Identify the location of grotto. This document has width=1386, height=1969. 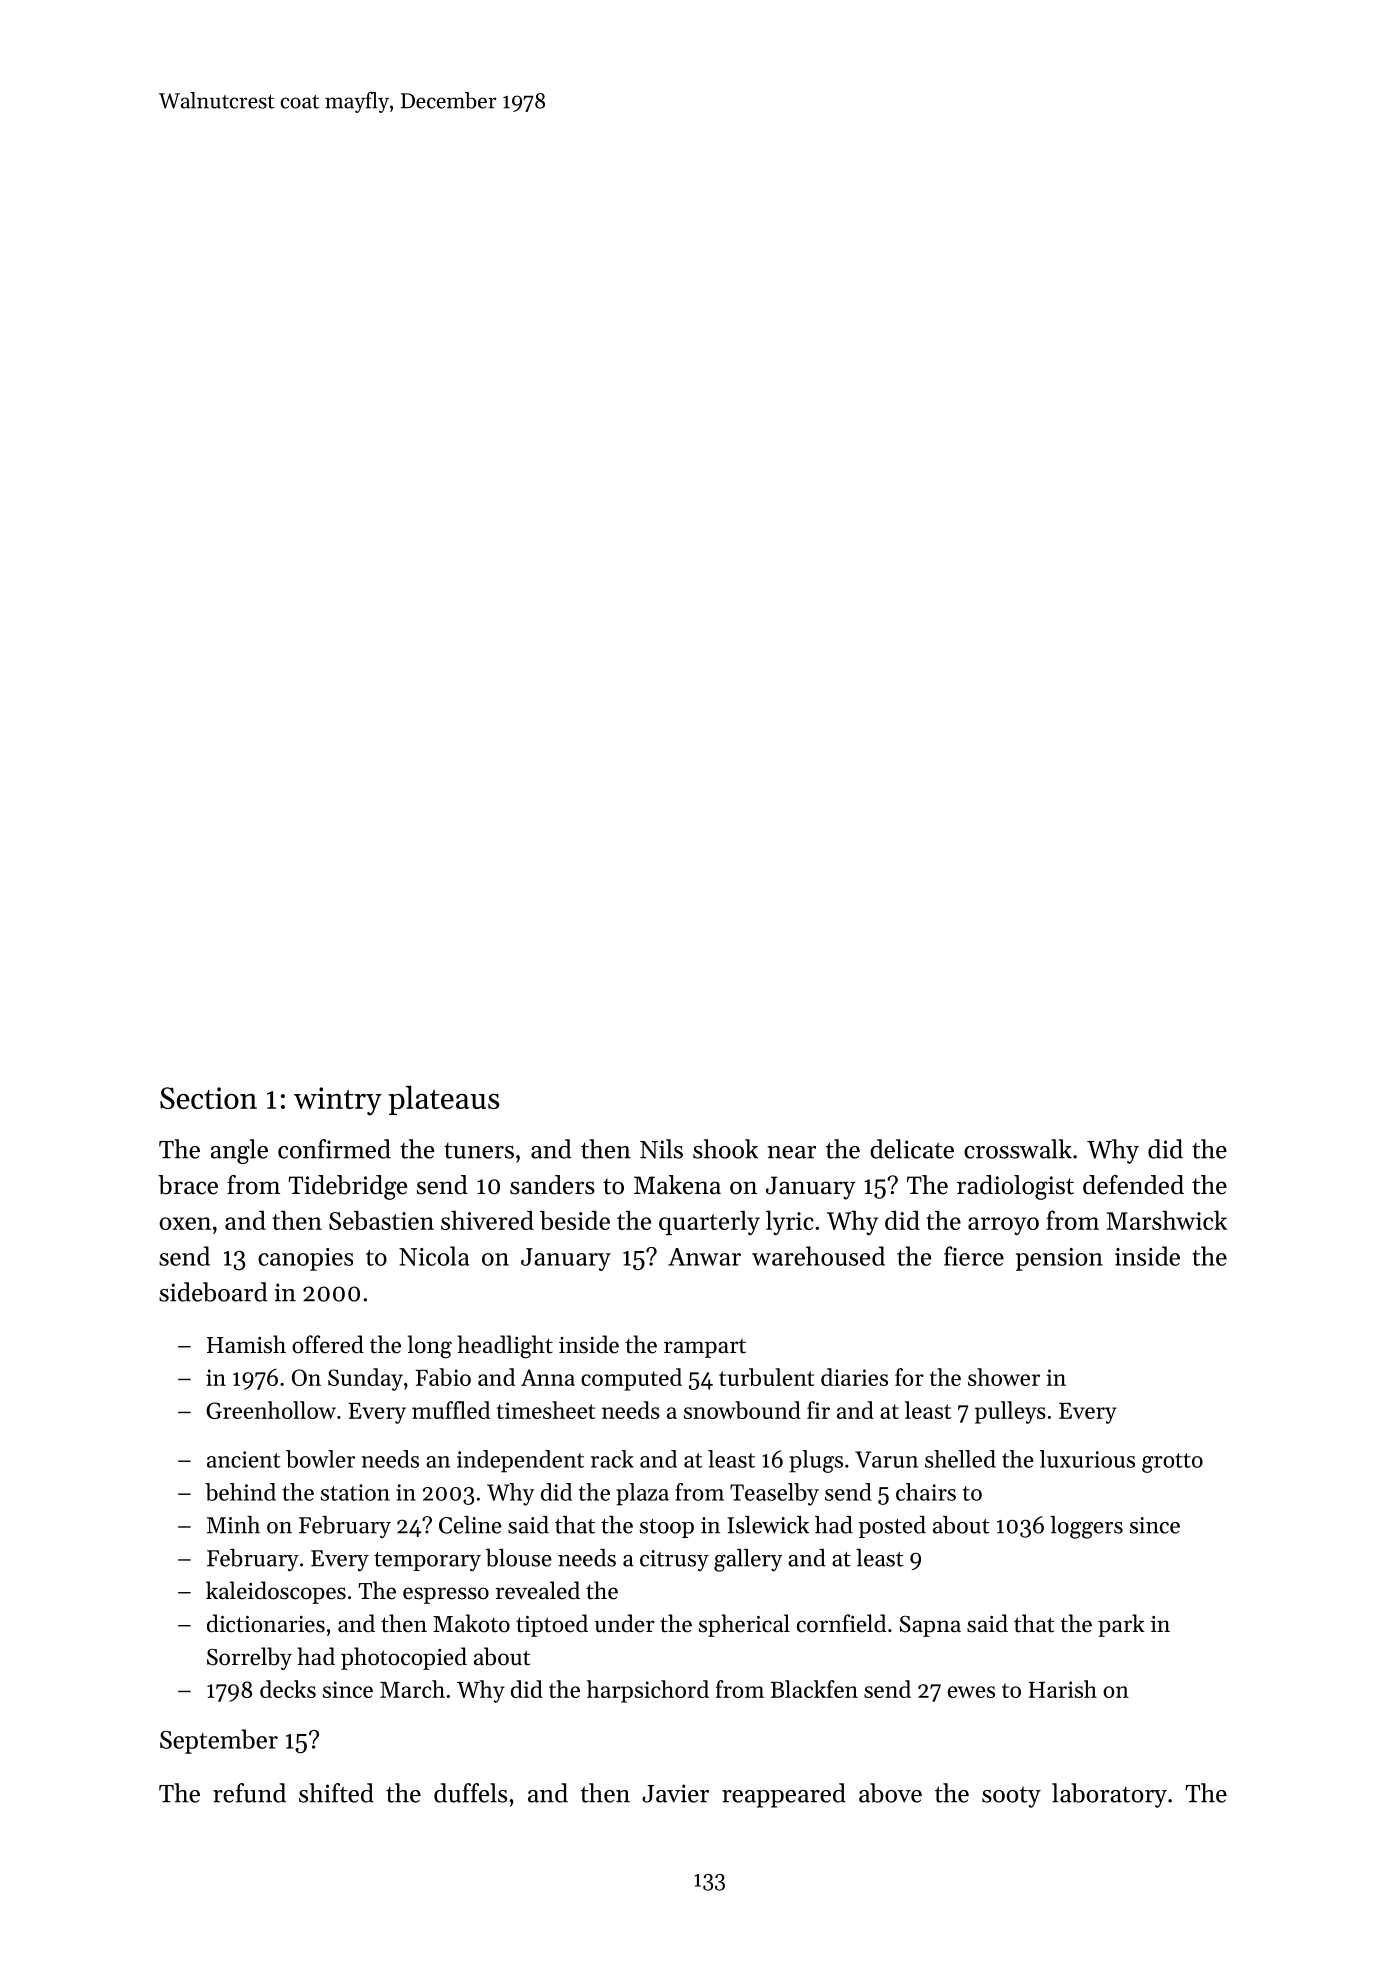
(1172, 1463).
